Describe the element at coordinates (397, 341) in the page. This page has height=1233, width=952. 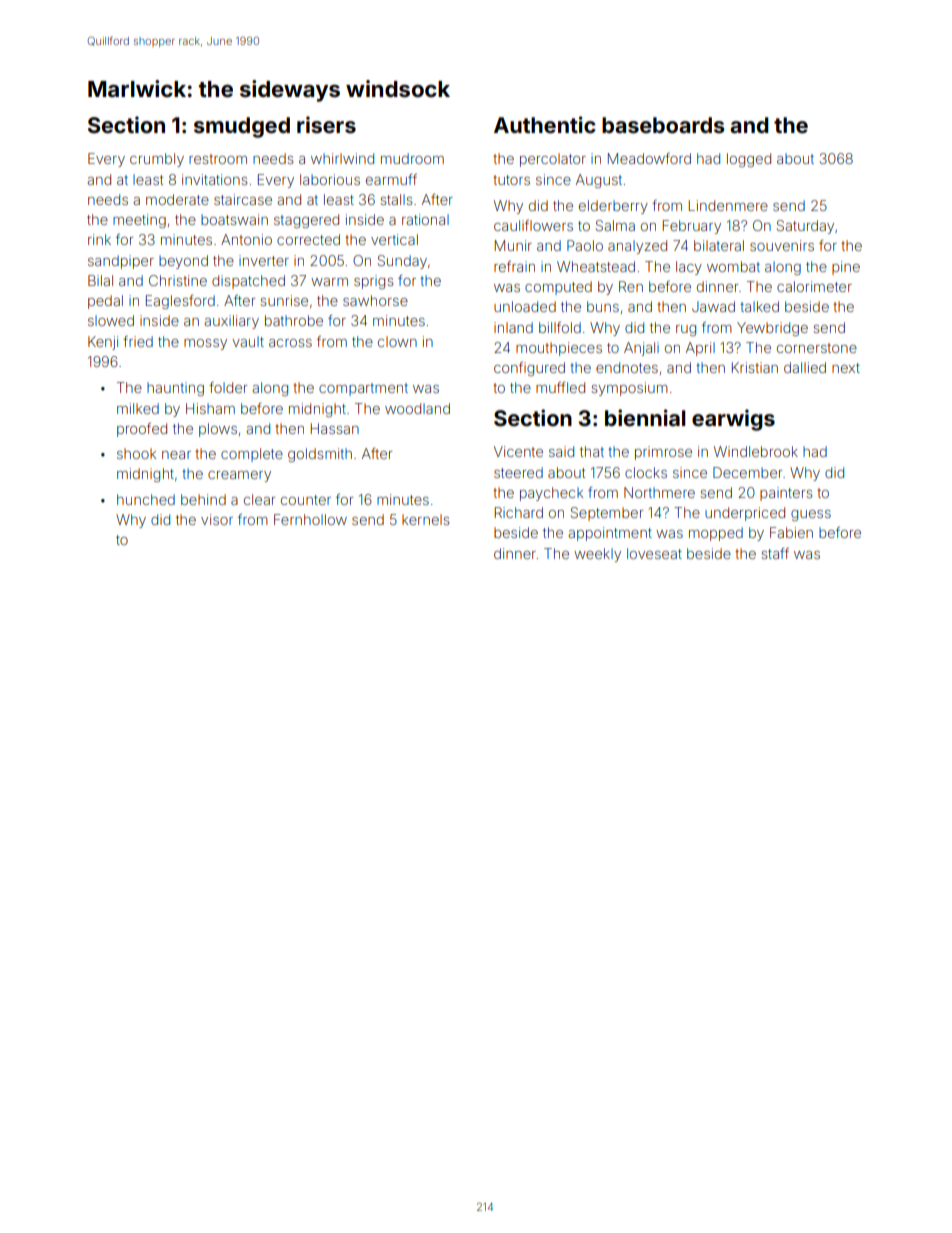
I see `clown` at that location.
